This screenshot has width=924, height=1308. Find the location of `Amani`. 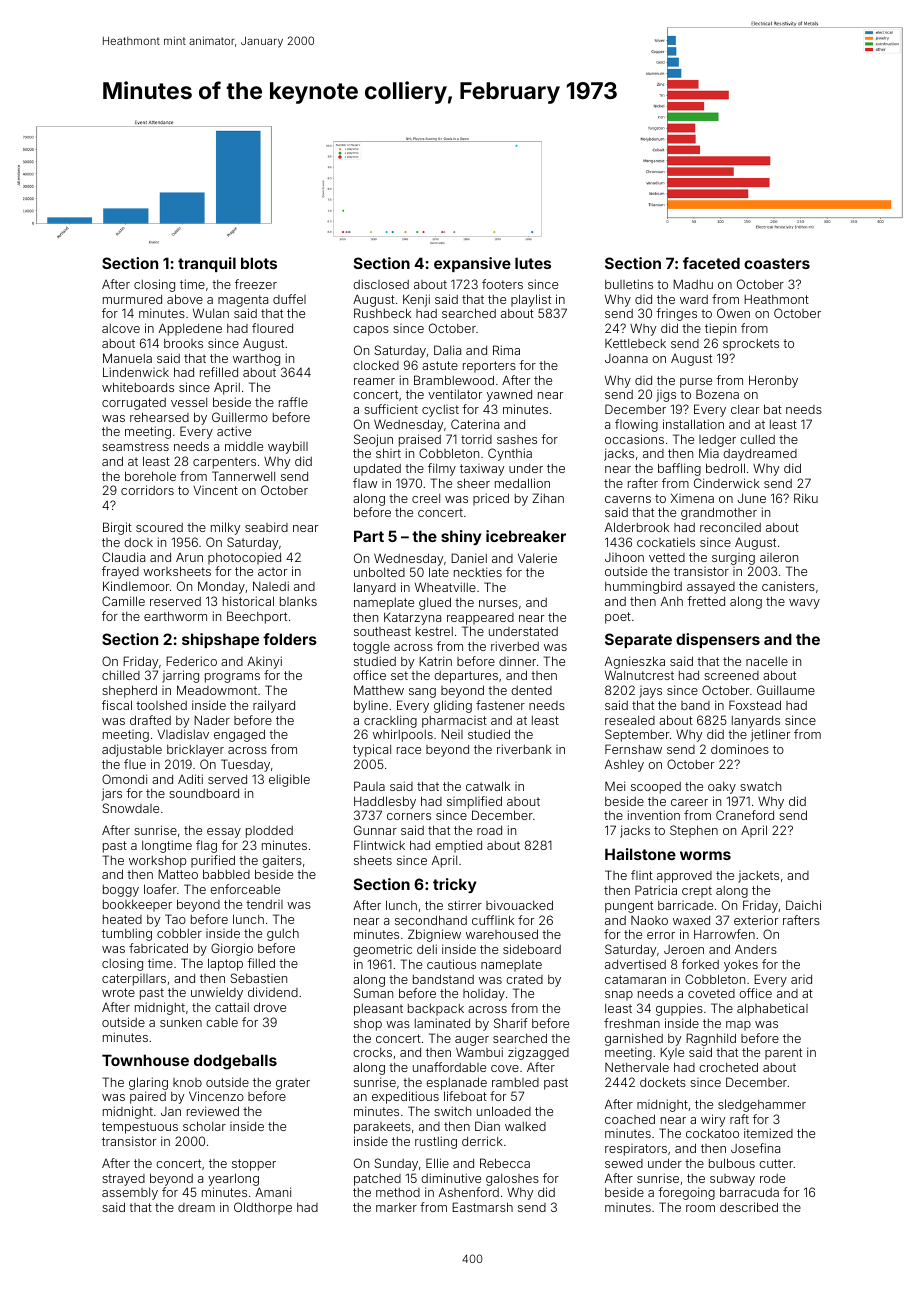

Amani is located at coordinates (273, 1192).
